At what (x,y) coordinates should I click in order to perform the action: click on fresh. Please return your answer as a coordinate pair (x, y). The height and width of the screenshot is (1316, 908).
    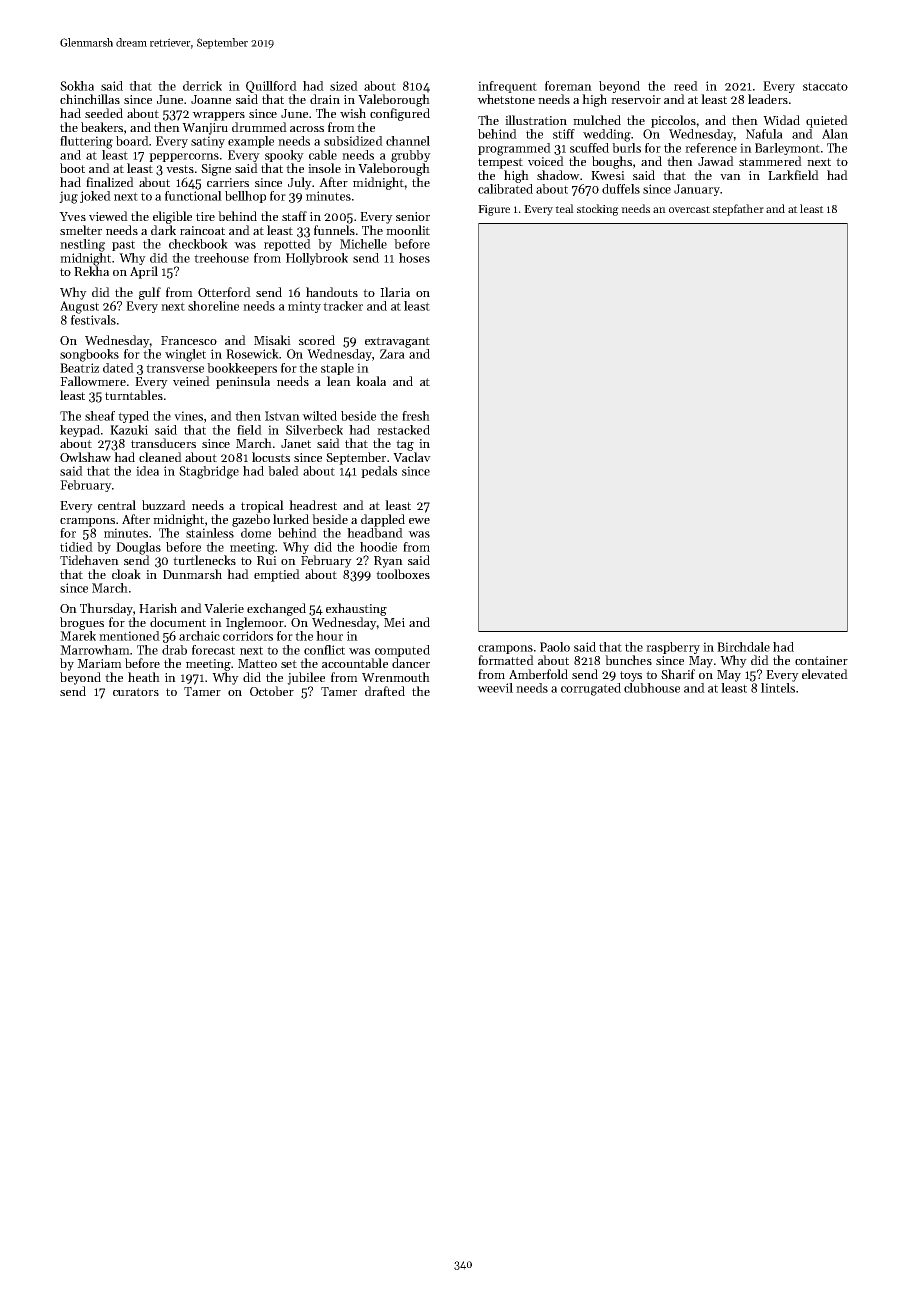
    Looking at the image, I should click on (416, 416).
